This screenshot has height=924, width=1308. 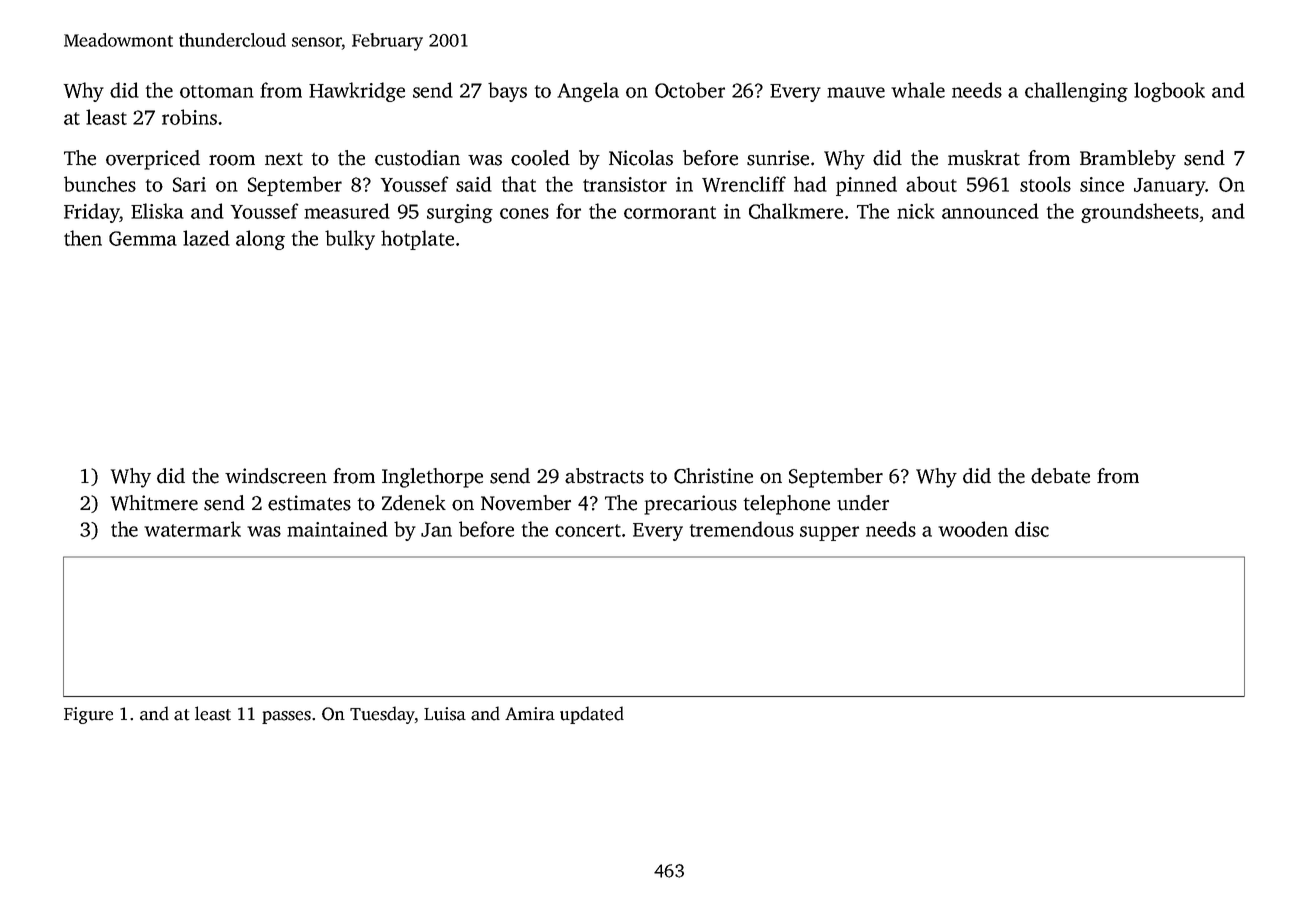 I want to click on Hawkridge, so click(x=357, y=92).
